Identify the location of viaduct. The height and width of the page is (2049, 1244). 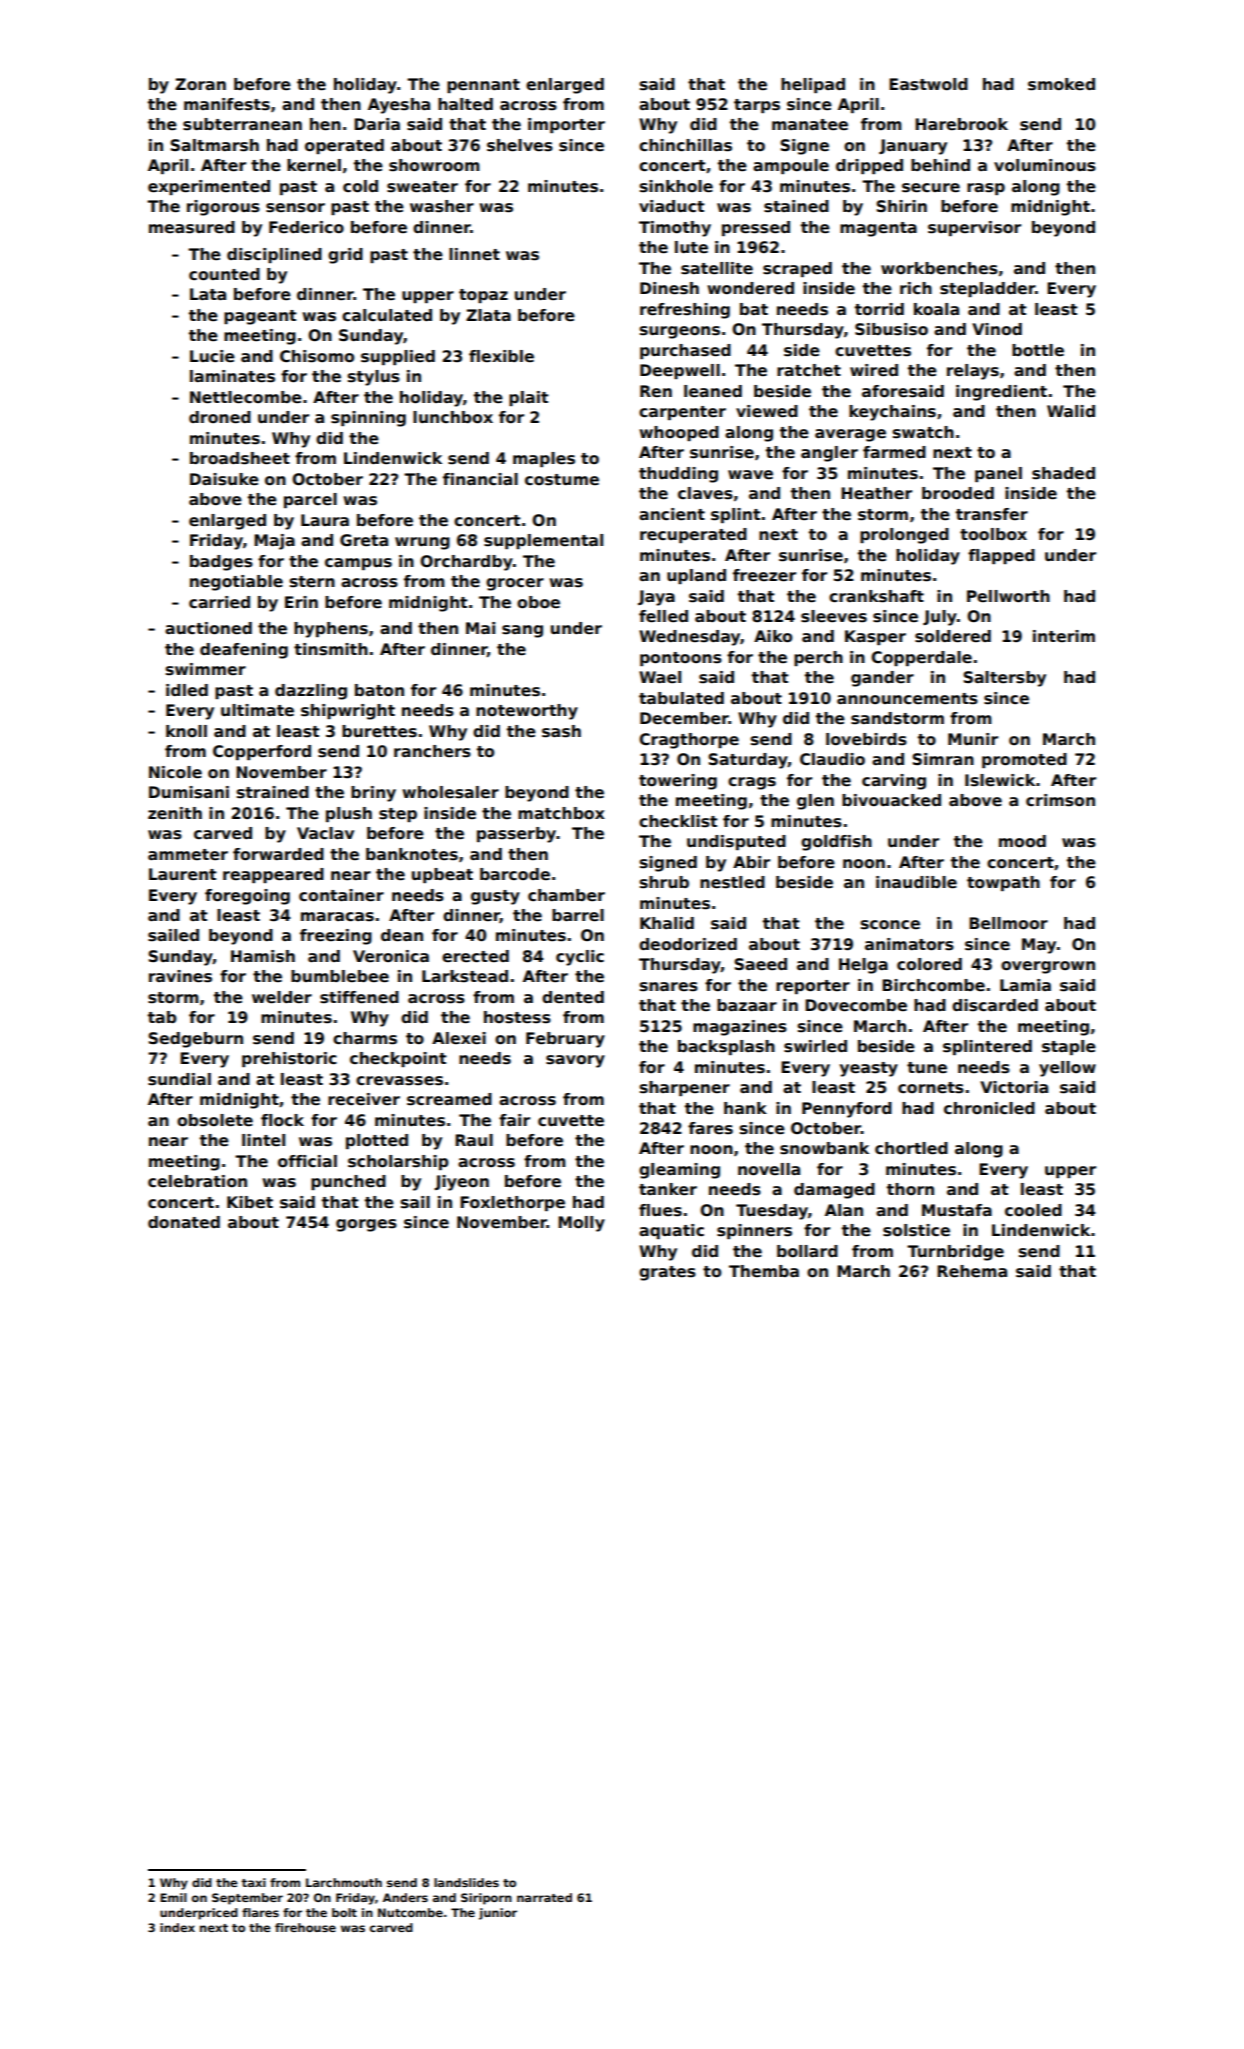
(672, 206).
